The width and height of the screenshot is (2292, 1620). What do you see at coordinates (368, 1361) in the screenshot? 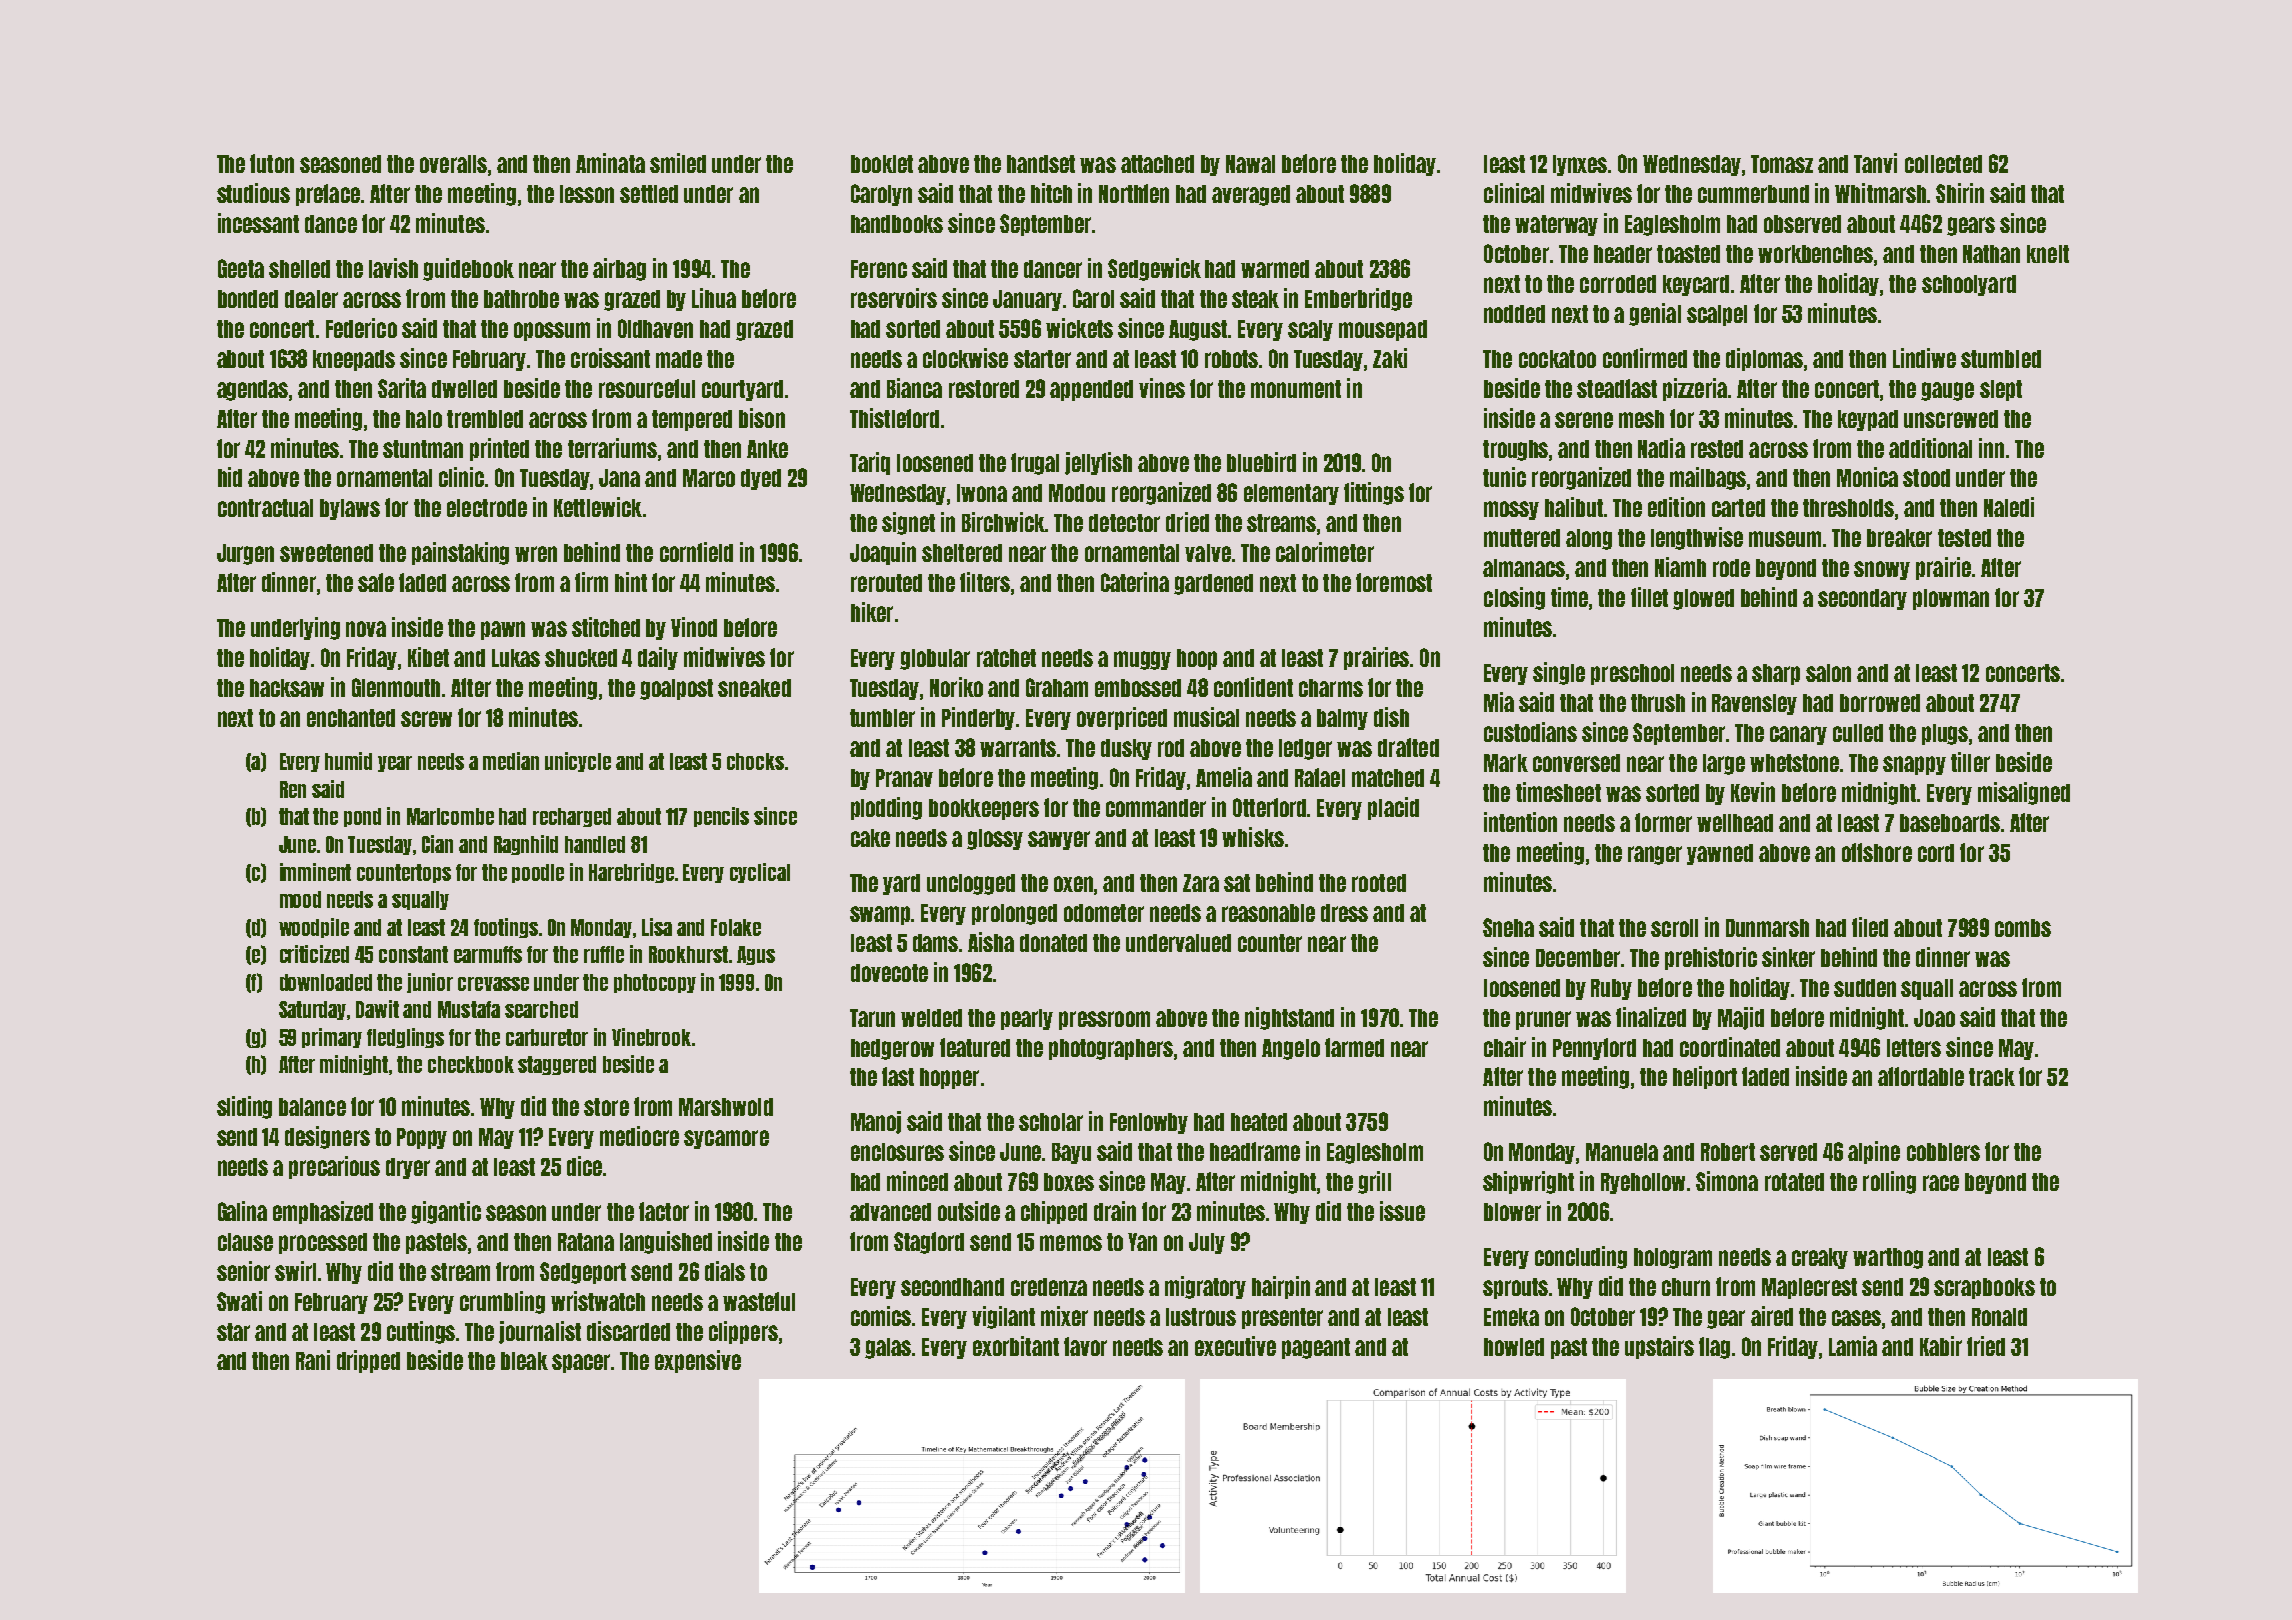
I see `dripped` at bounding box center [368, 1361].
